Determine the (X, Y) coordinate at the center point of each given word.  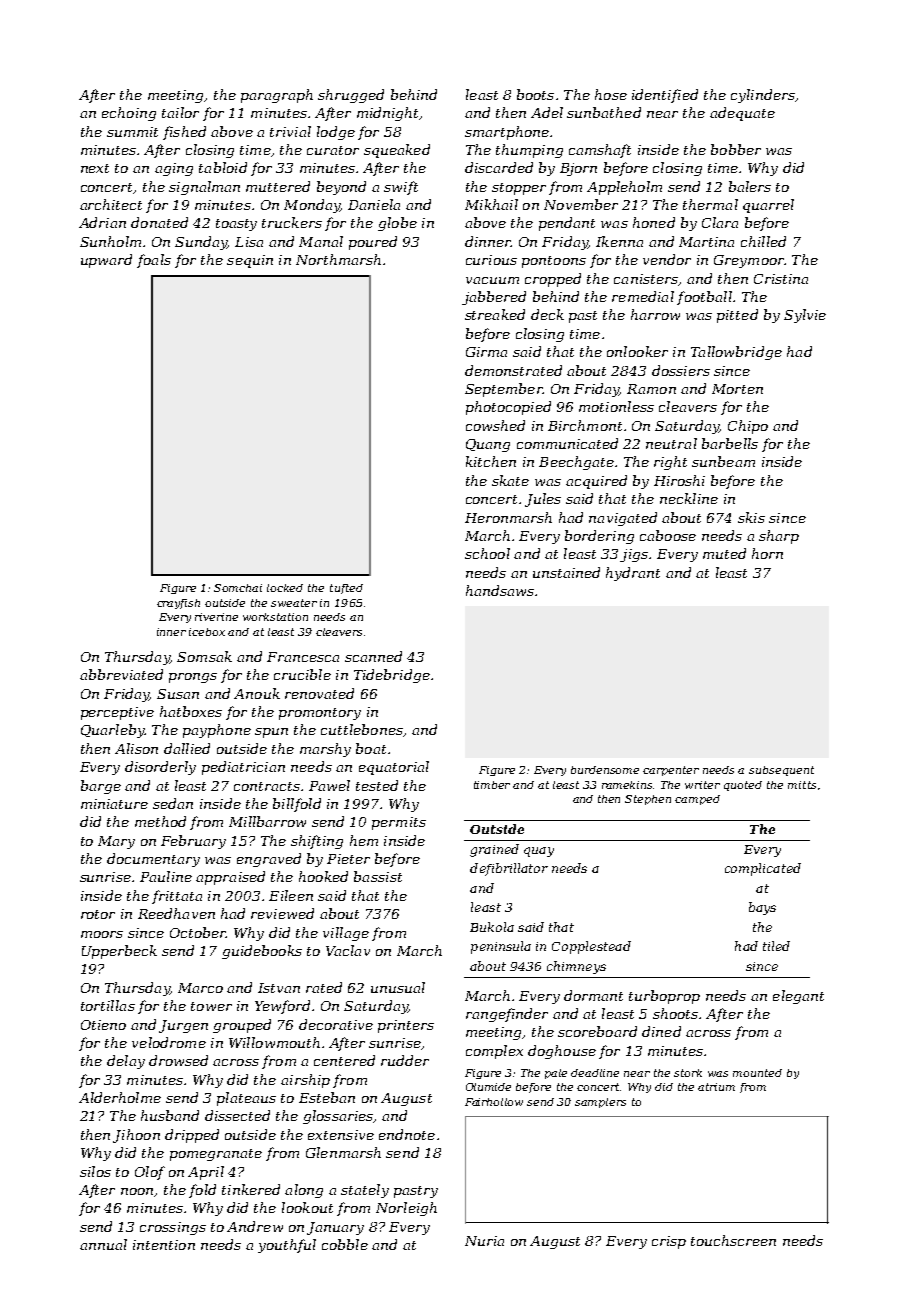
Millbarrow (267, 821)
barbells (730, 443)
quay (539, 852)
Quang (488, 445)
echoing (129, 114)
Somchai (238, 588)
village (346, 934)
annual (103, 1244)
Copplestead (591, 947)
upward (106, 261)
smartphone (507, 133)
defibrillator (509, 869)
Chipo (748, 427)
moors (102, 934)
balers (750, 186)
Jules (543, 500)
